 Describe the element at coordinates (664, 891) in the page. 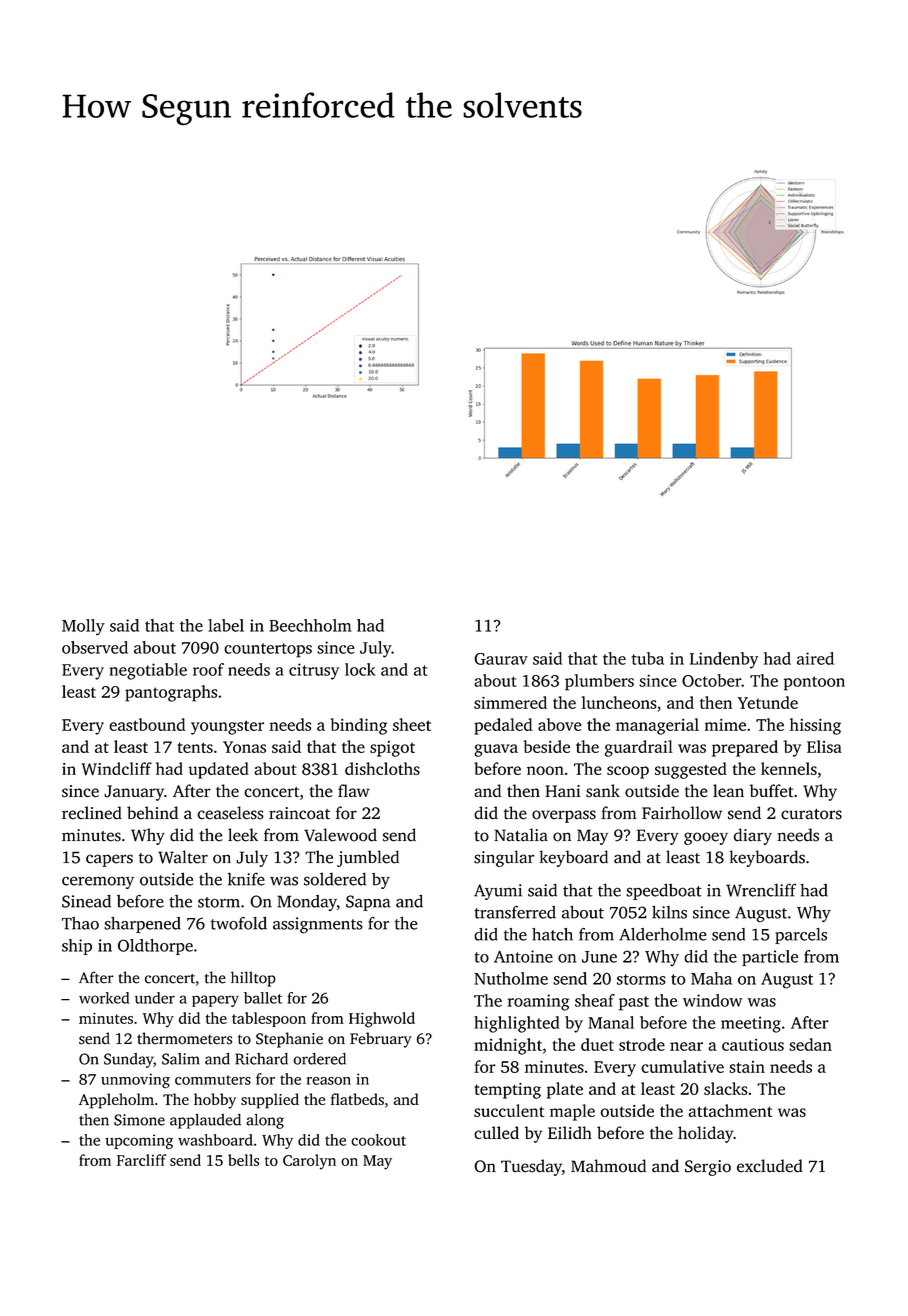

I see `speedboat` at that location.
